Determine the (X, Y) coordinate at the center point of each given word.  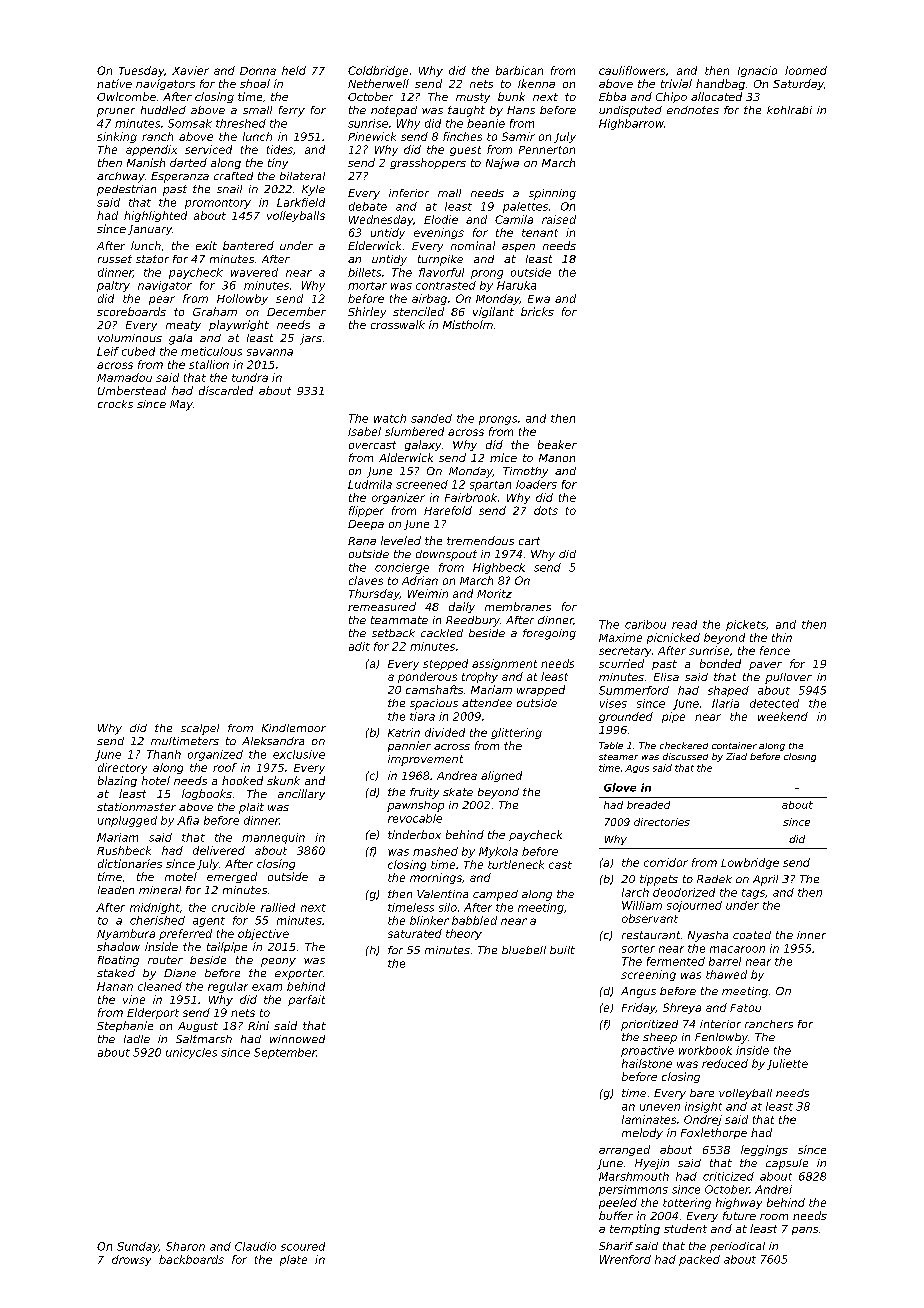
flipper (366, 511)
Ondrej (703, 1120)
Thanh (164, 754)
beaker (557, 444)
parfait (306, 1000)
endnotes (693, 110)
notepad (394, 111)
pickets (746, 625)
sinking (117, 137)
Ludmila (370, 484)
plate (293, 1260)
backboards (191, 1259)
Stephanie (125, 1026)
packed (699, 1260)
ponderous (427, 677)
